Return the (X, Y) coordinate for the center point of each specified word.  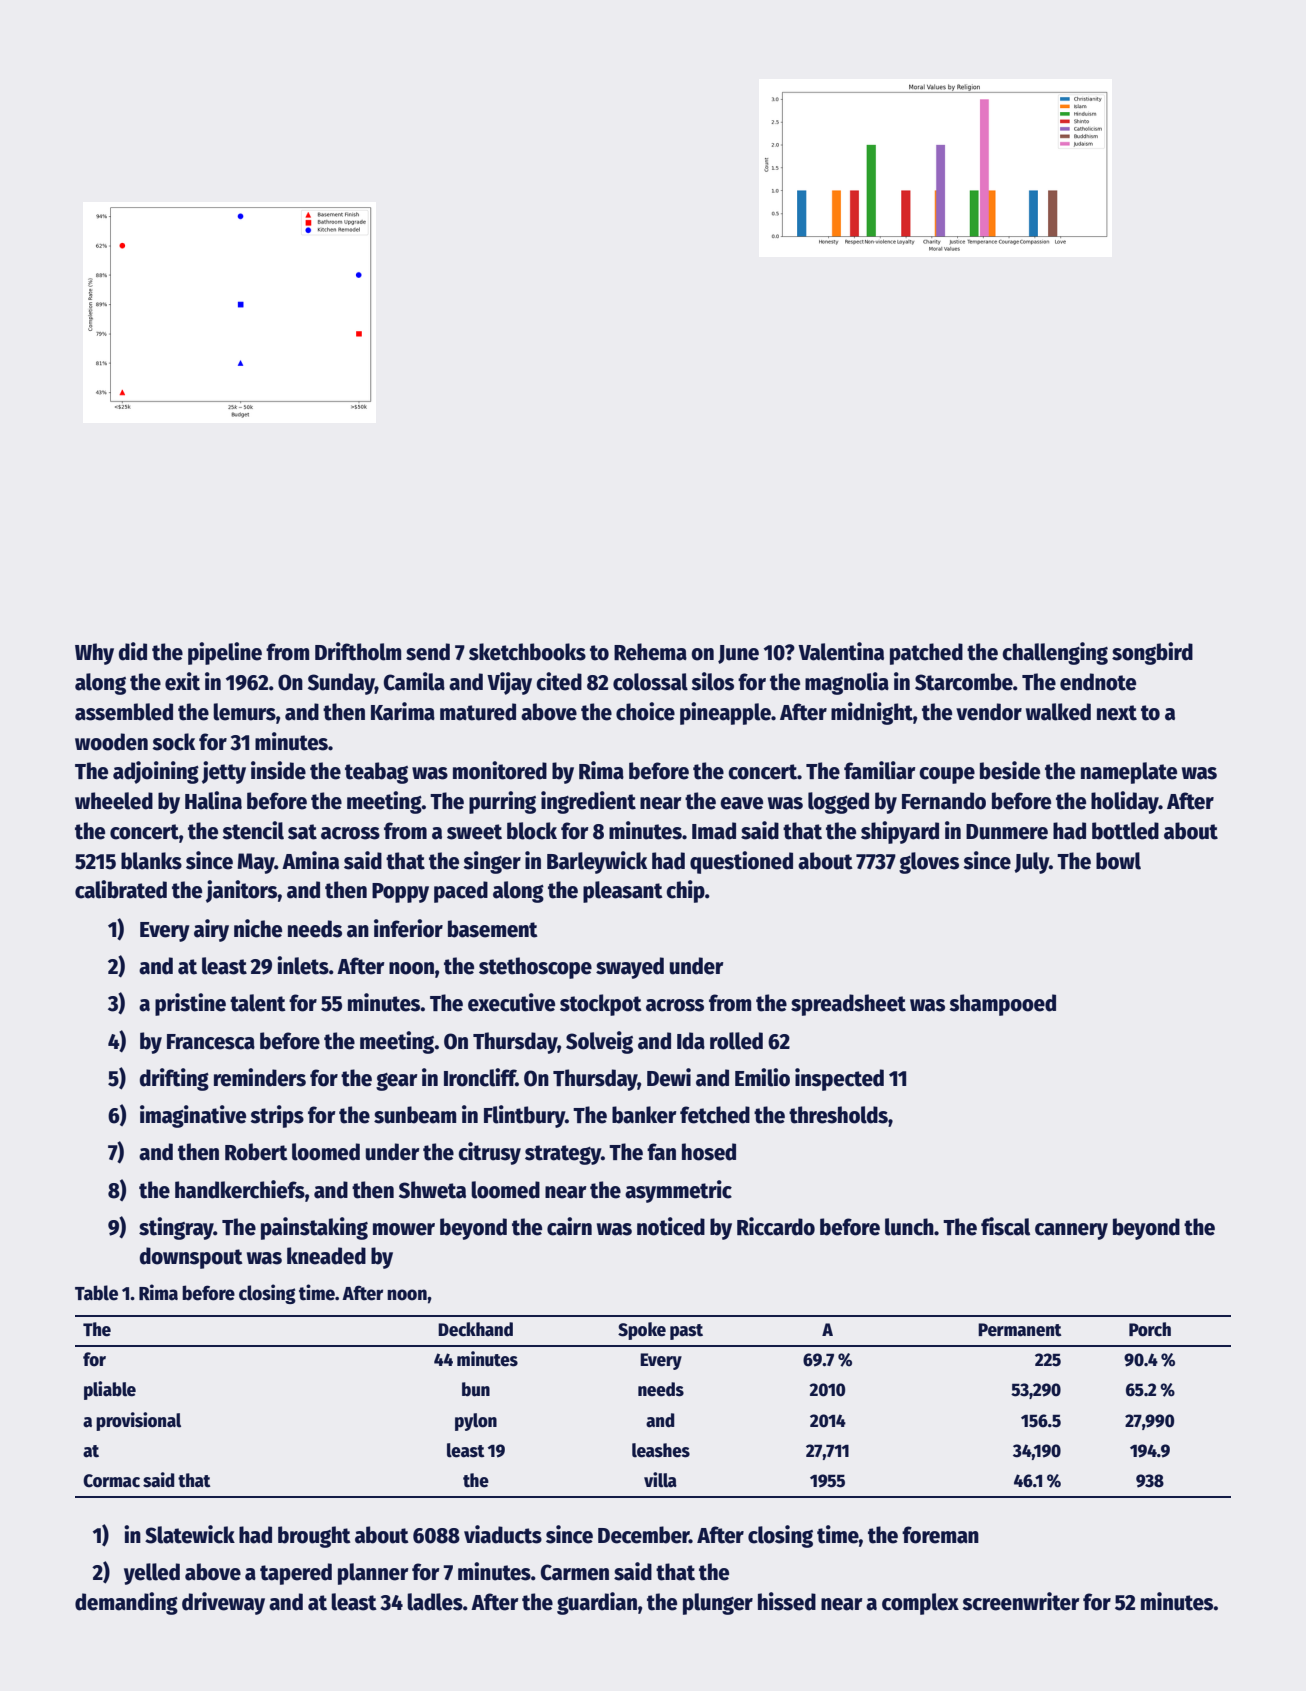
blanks (151, 861)
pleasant (623, 892)
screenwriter (1021, 1601)
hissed (787, 1601)
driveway (223, 1603)
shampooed (1002, 1005)
